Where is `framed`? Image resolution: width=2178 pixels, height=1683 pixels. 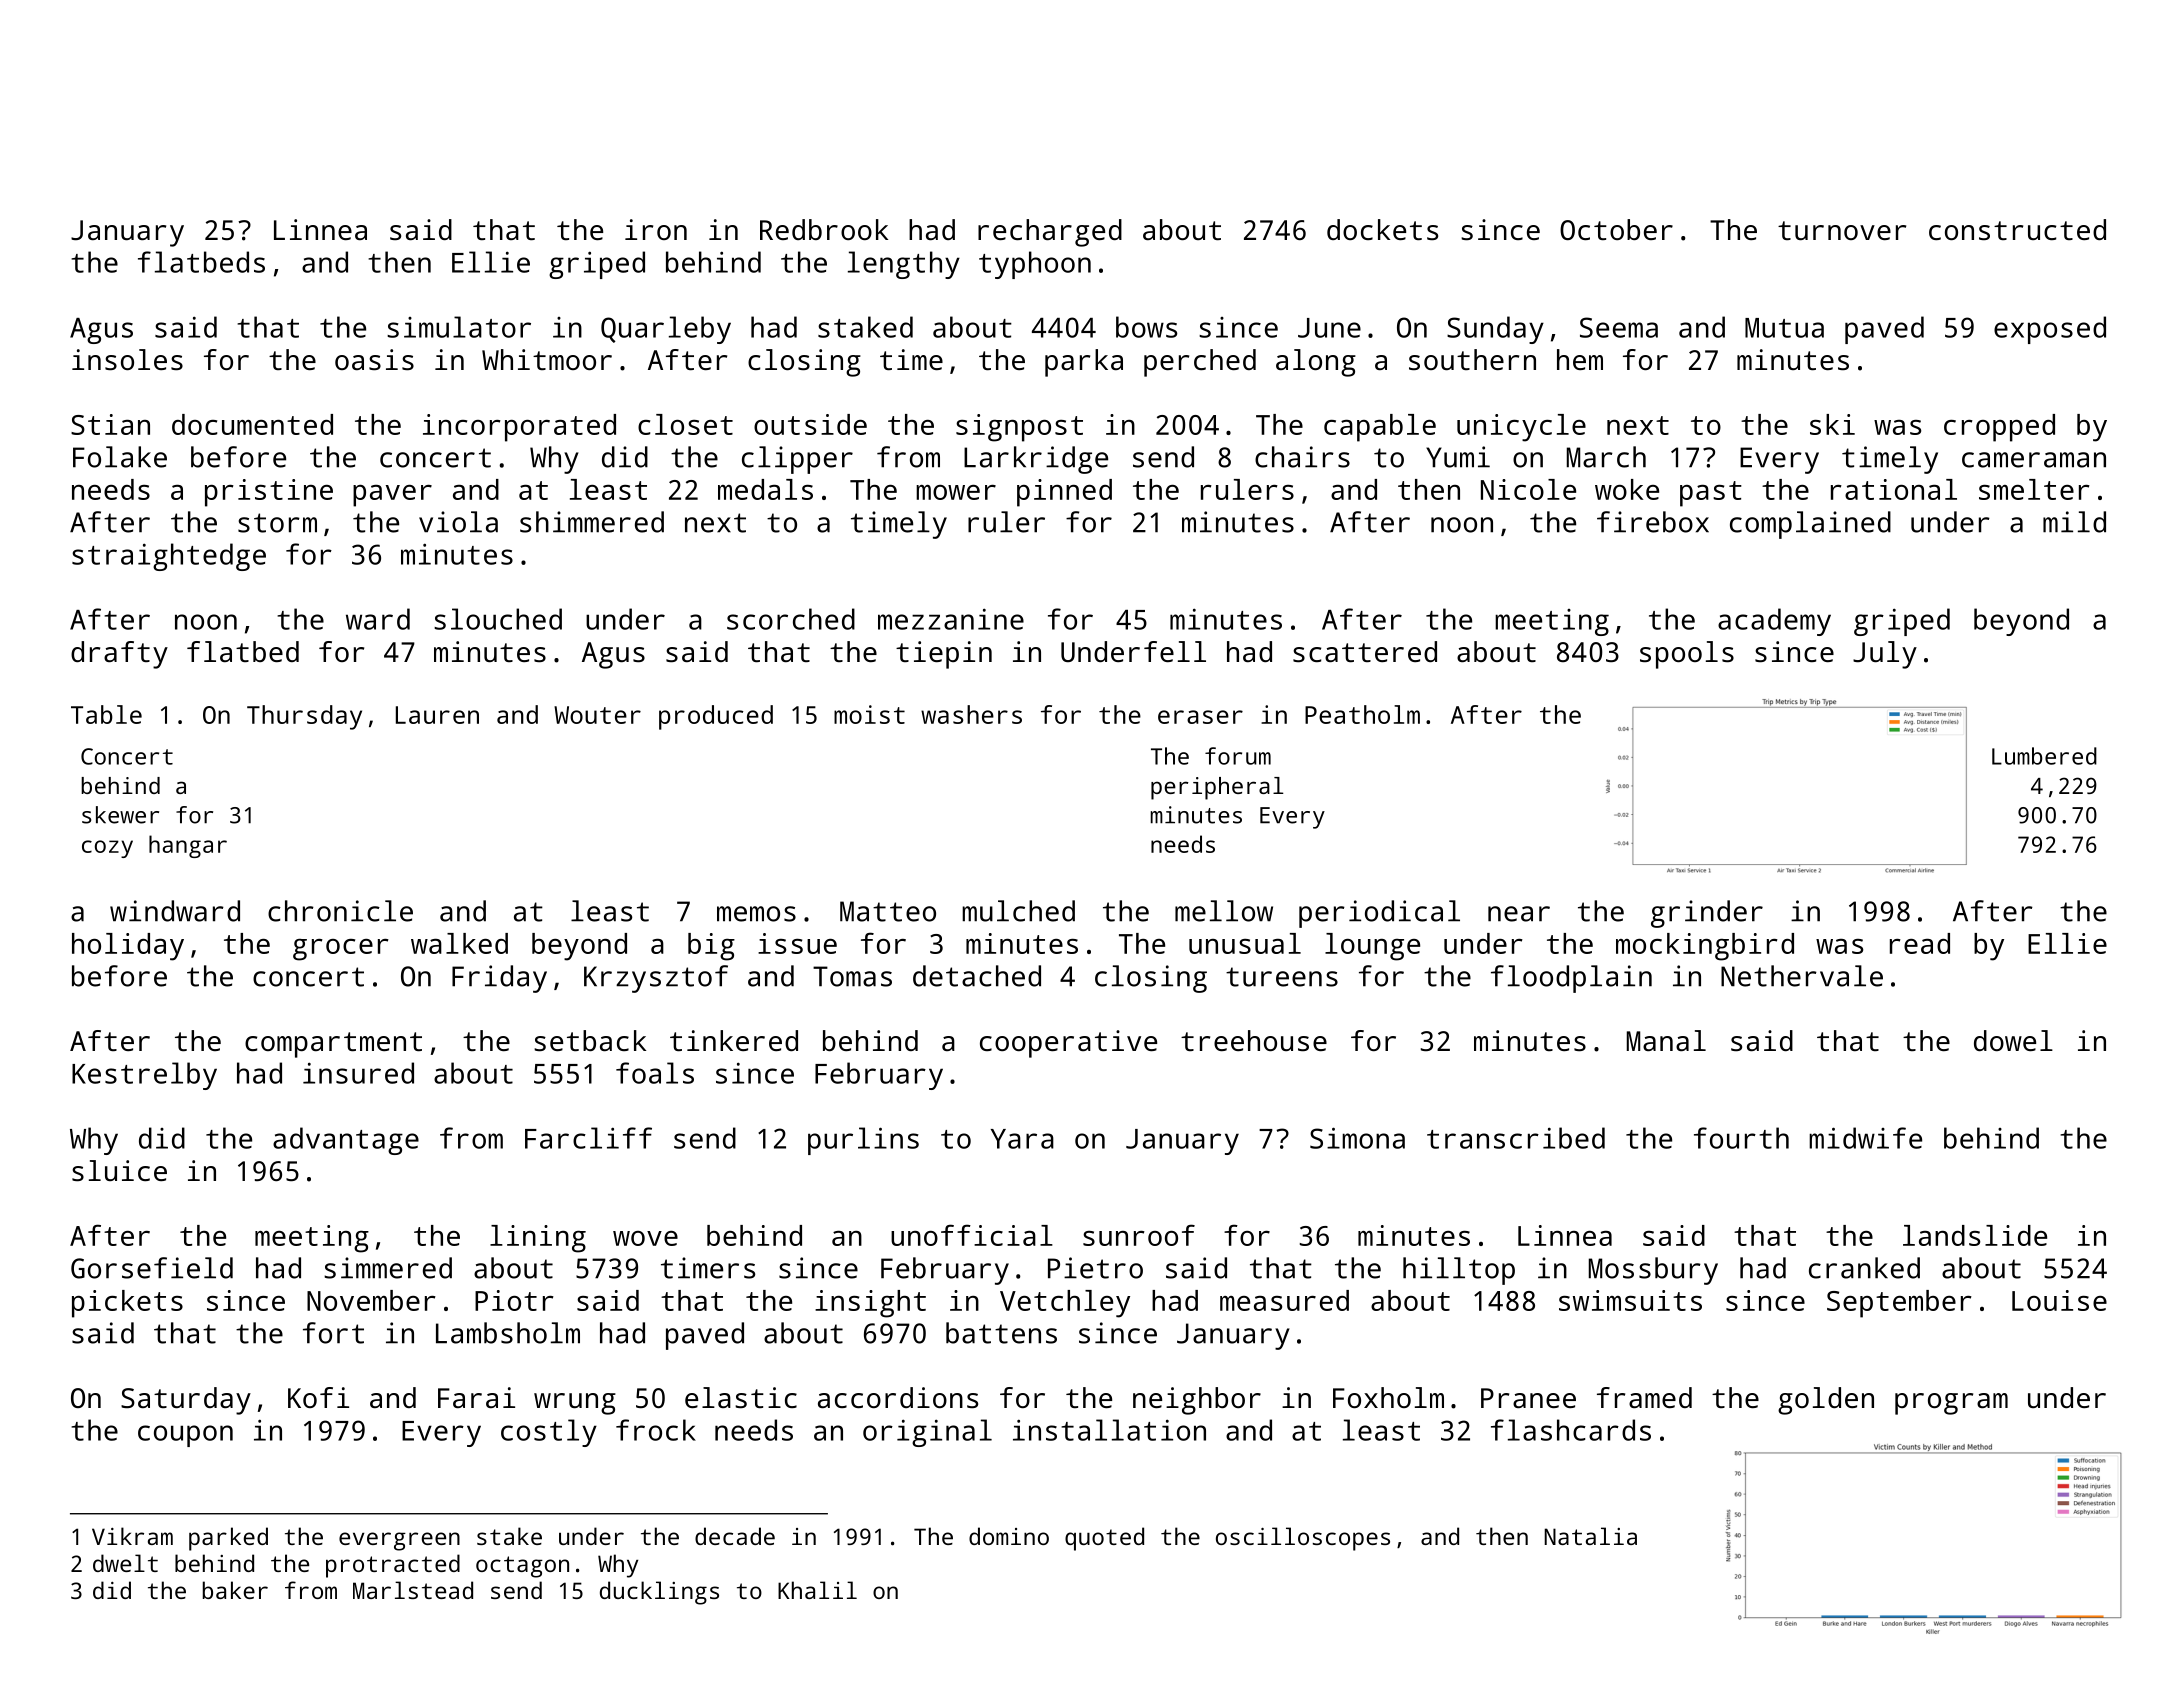 framed is located at coordinates (1644, 1397).
